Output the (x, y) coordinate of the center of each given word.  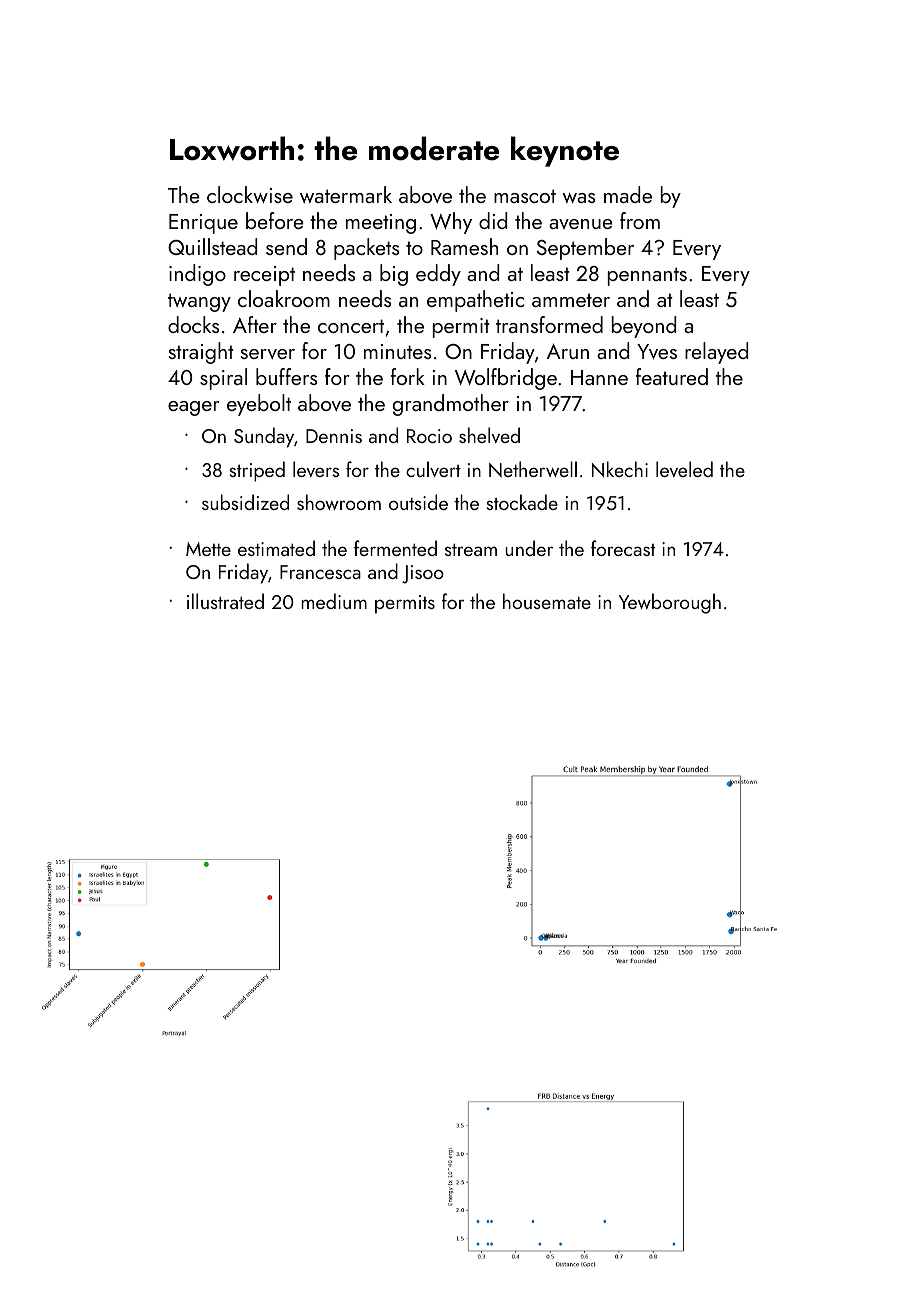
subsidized (245, 502)
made (628, 194)
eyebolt (259, 405)
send (286, 246)
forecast (623, 548)
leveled (684, 469)
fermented (395, 548)
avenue (581, 224)
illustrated (225, 601)
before (275, 220)
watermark (346, 194)
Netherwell (533, 469)
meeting (381, 224)
